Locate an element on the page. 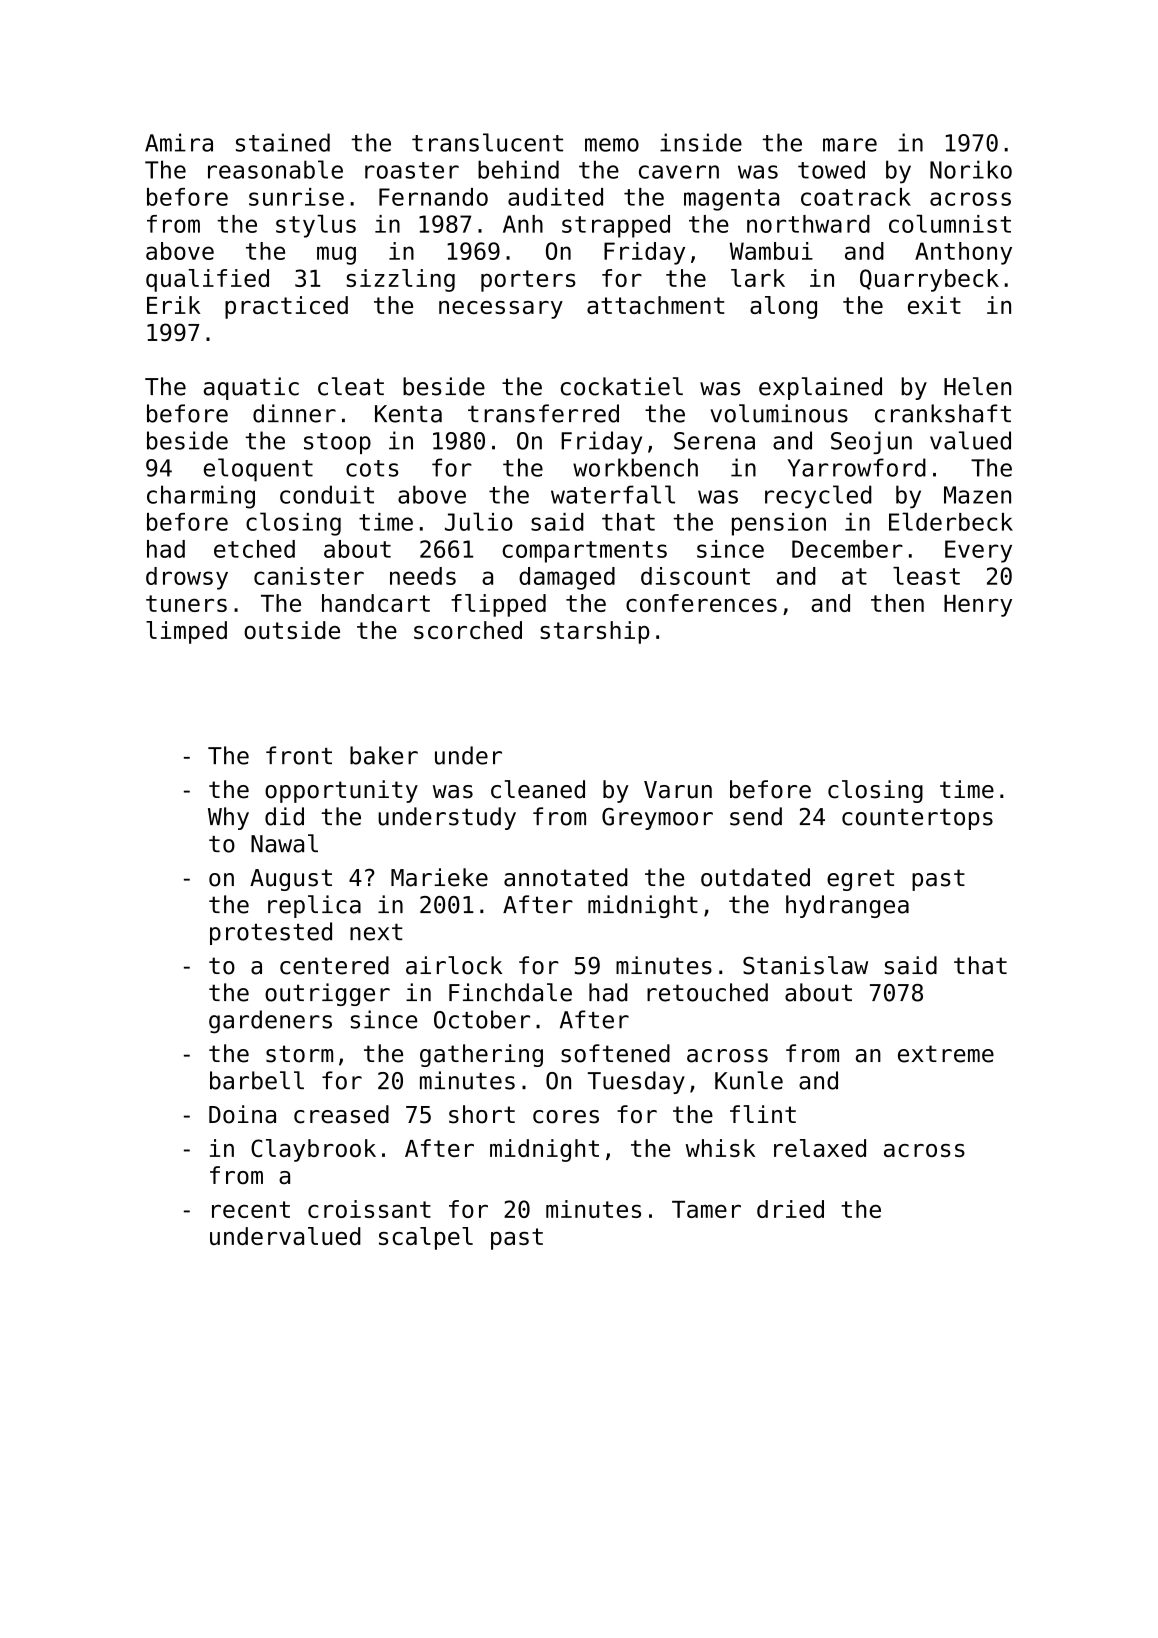 The width and height of the image is (1158, 1638). Doina is located at coordinates (242, 1114).
